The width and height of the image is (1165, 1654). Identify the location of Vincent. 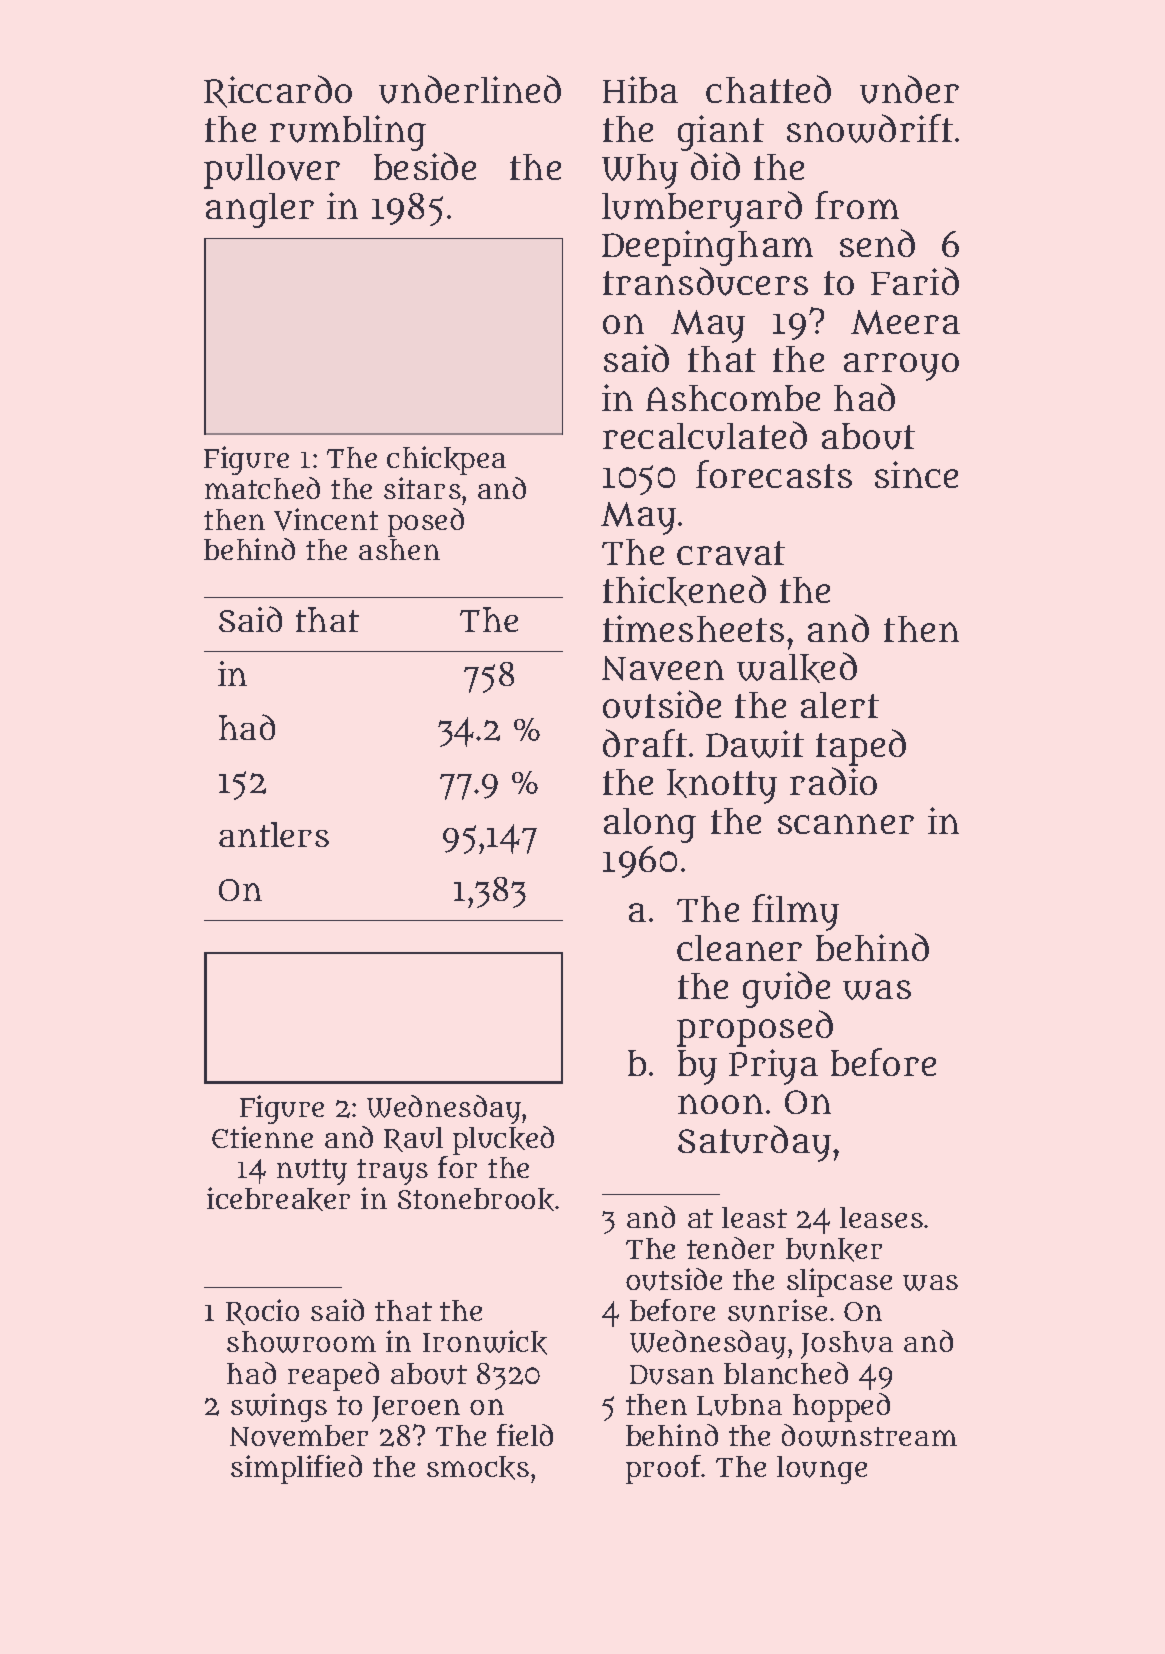
(326, 519).
